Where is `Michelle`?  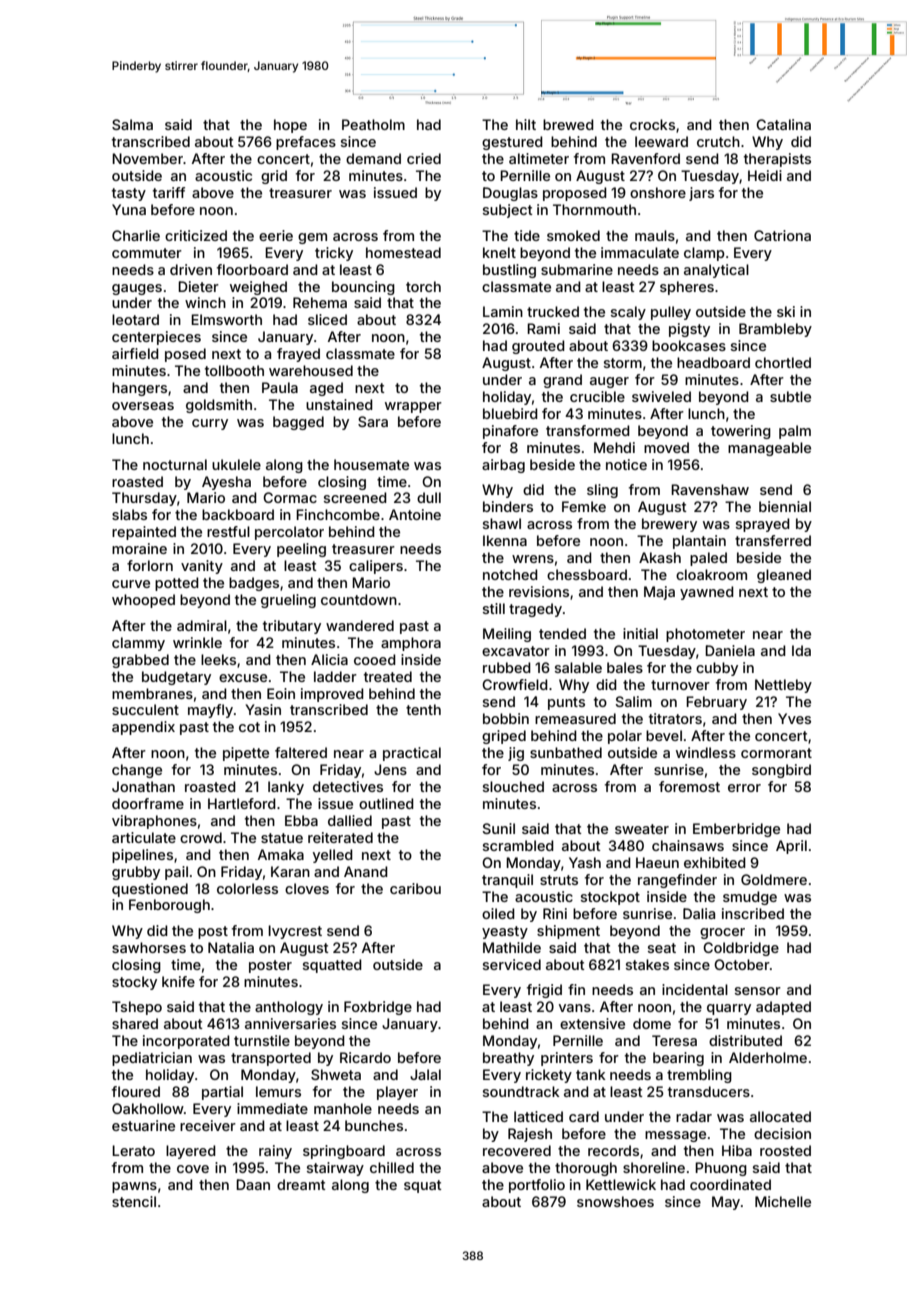
Michelle is located at coordinates (783, 1201).
